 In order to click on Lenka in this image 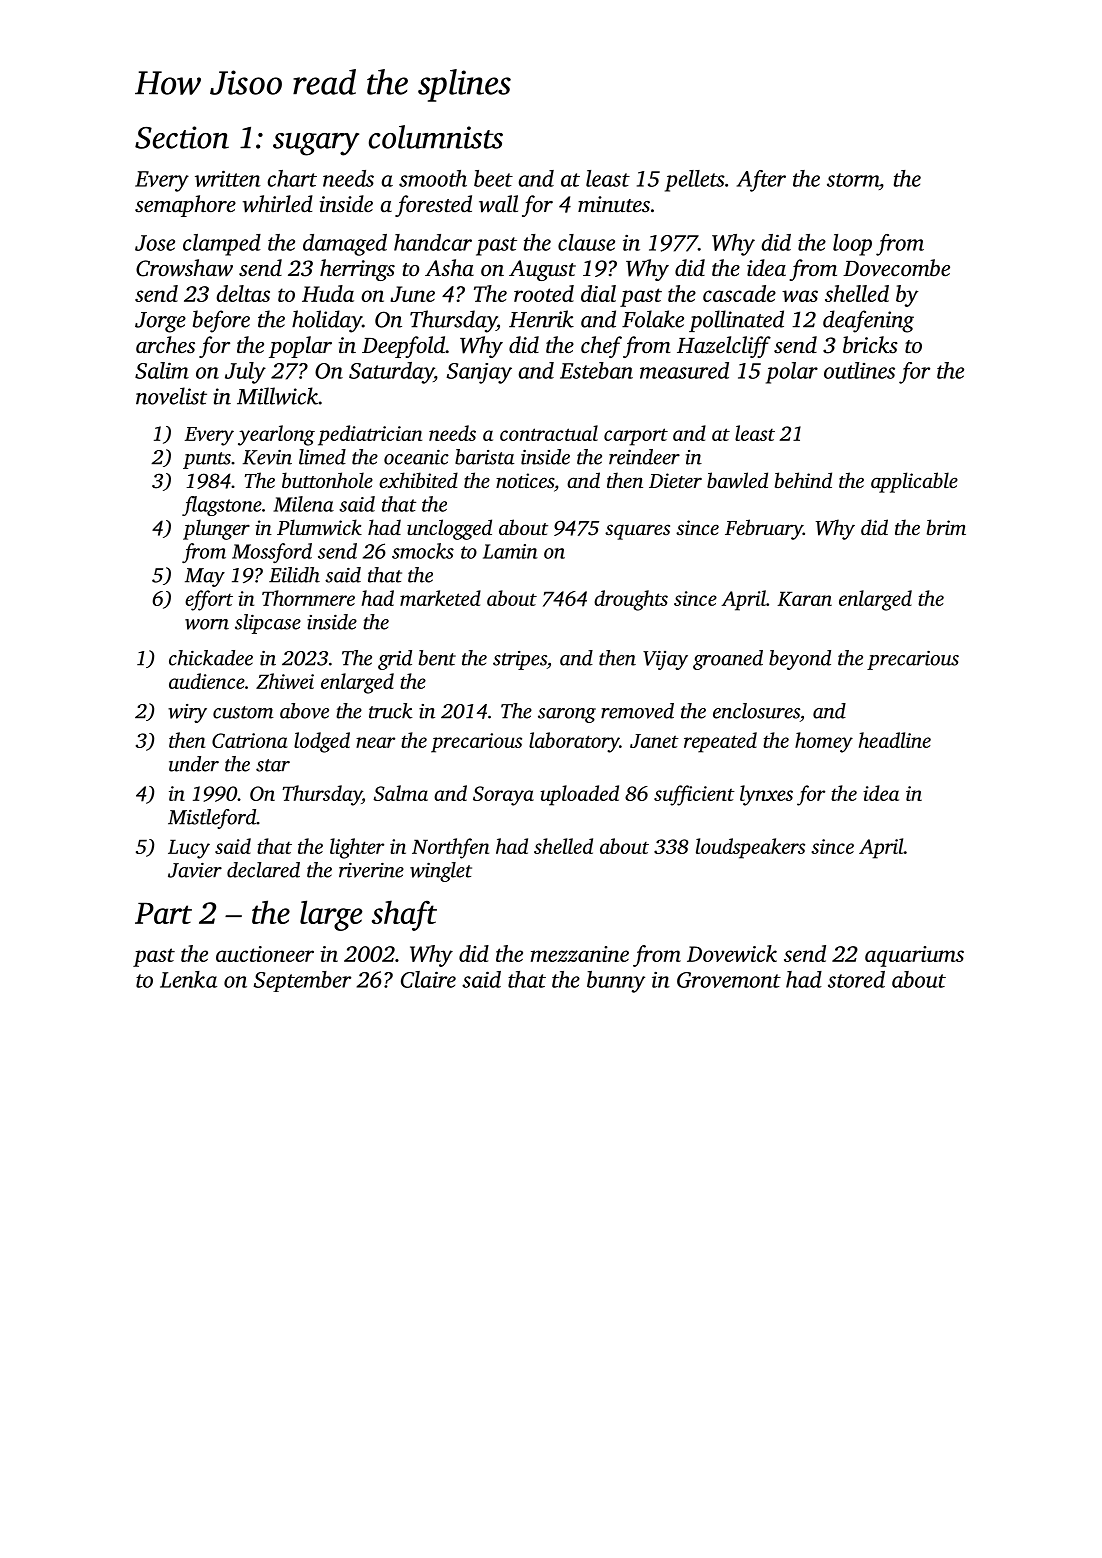, I will do `click(188, 979)`.
